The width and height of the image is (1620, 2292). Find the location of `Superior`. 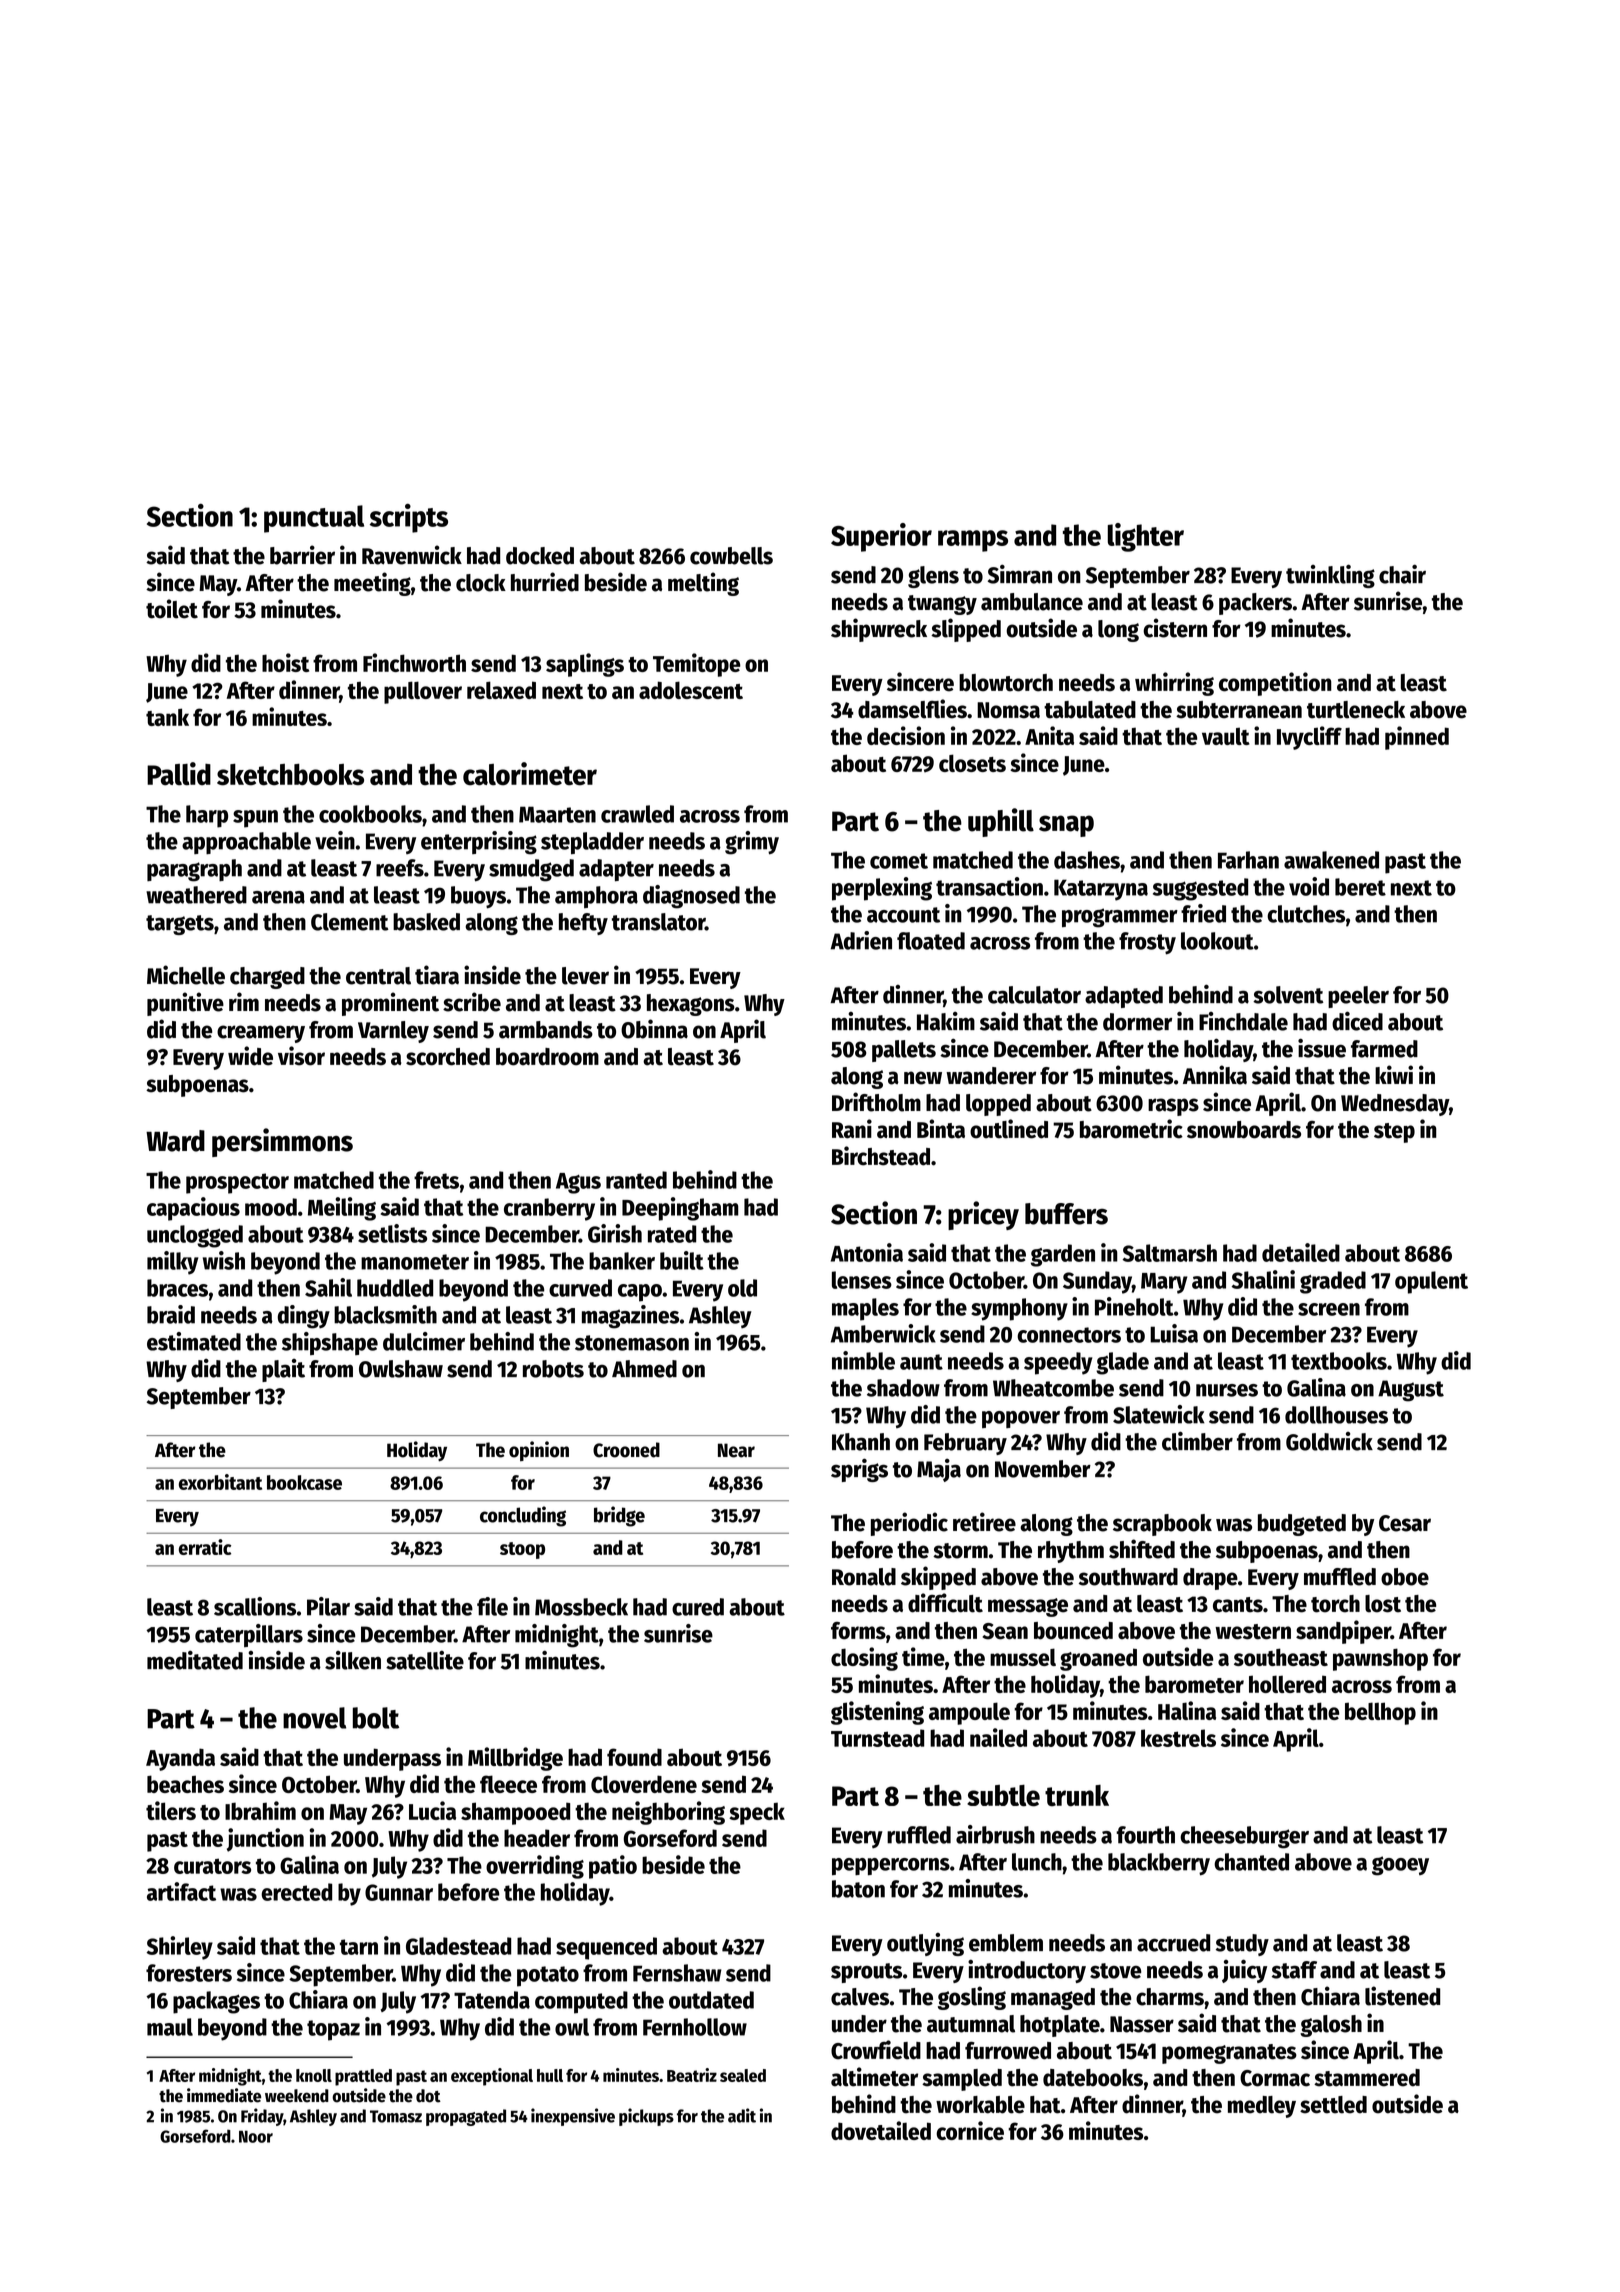

Superior is located at coordinates (881, 537).
